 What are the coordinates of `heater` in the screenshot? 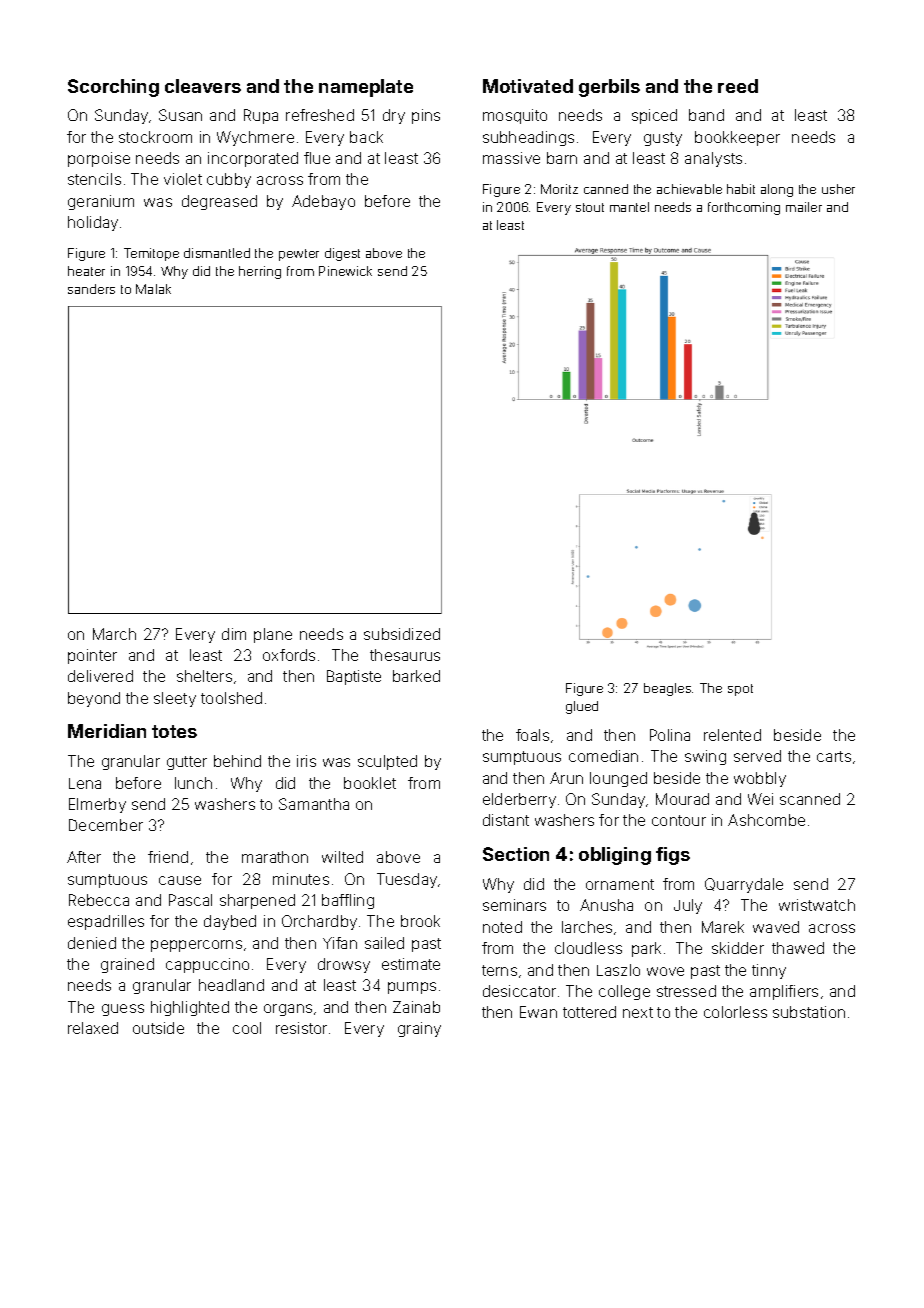 It's located at (86, 271).
